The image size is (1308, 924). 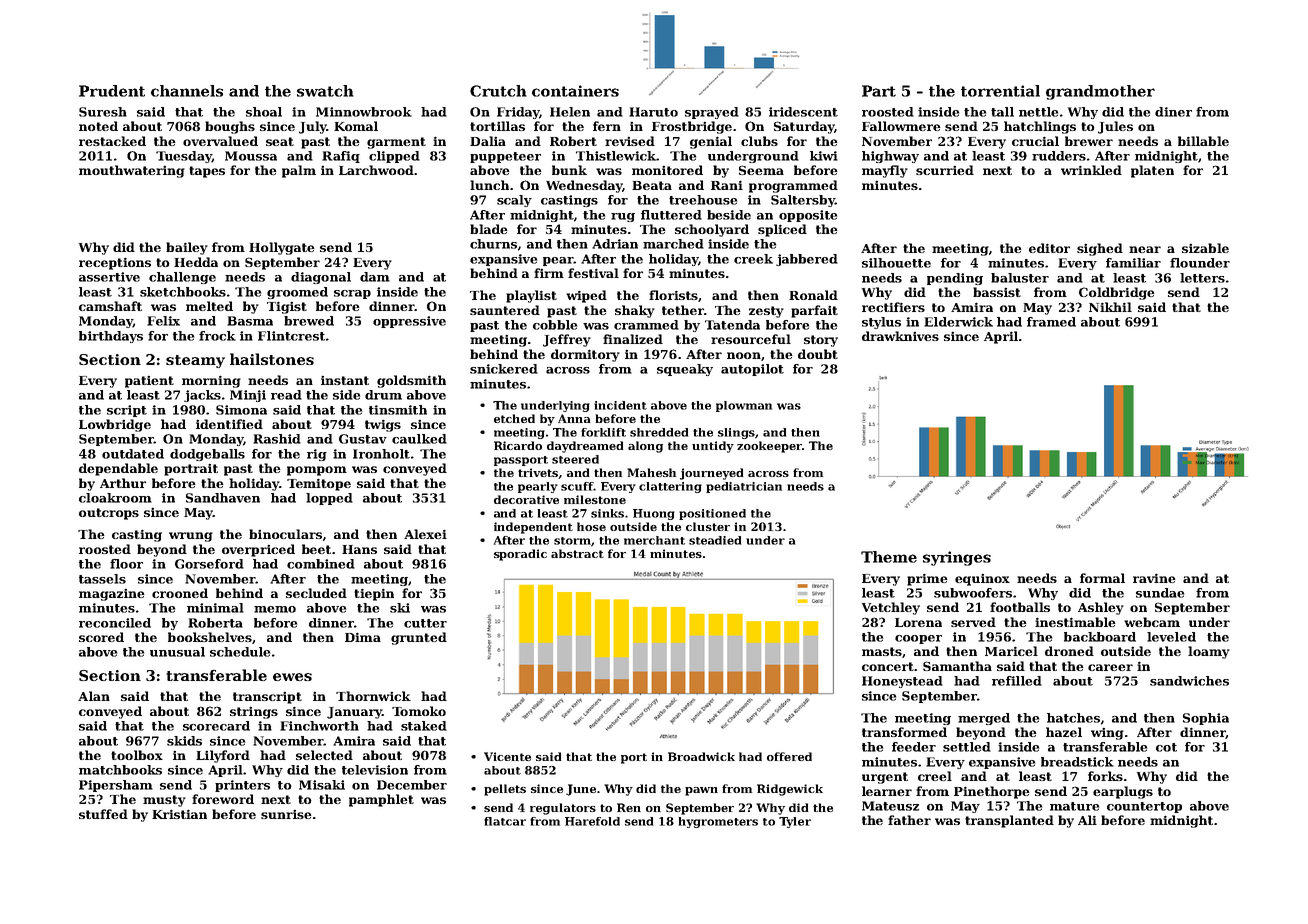 I want to click on scurried, so click(x=945, y=170).
